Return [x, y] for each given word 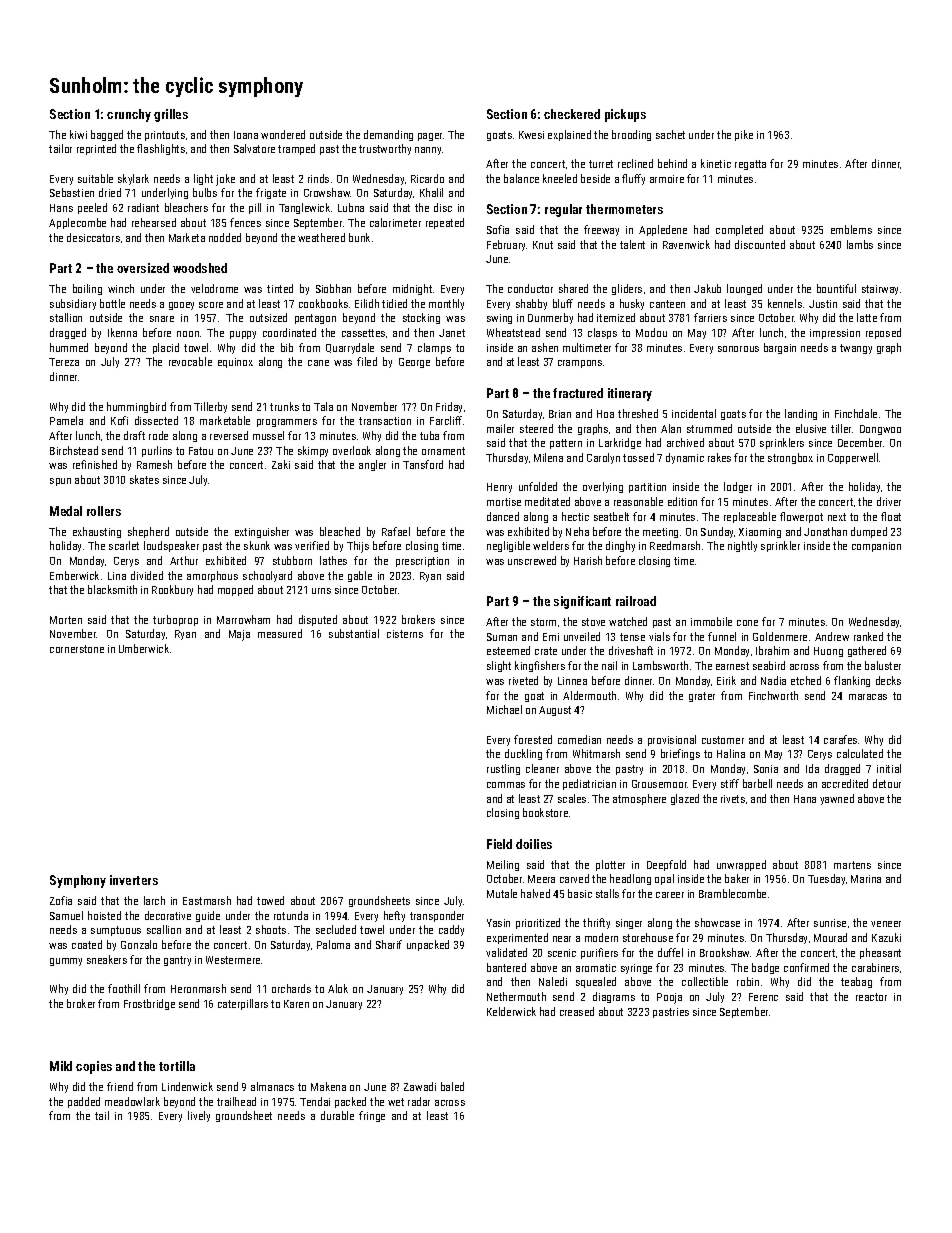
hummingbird [136, 407]
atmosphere [639, 799]
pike [744, 135]
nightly [742, 546]
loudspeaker [171, 546]
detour [887, 783]
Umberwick [144, 648]
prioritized [538, 923]
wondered [283, 134]
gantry [177, 961]
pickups [625, 115]
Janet [452, 333]
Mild [61, 1066]
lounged [744, 289]
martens [852, 865]
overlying [603, 487]
